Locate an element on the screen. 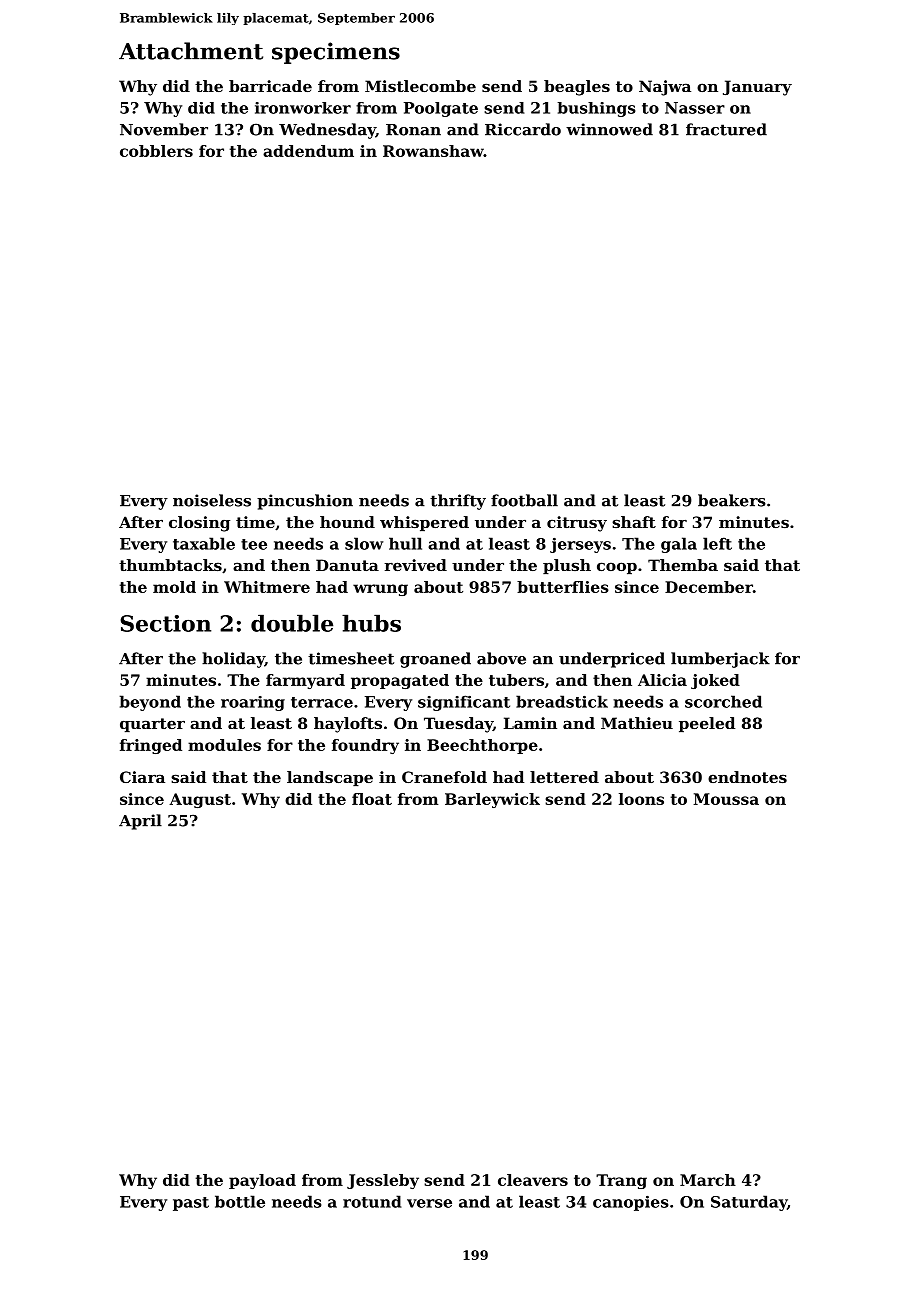 This screenshot has height=1308, width=924. bottle is located at coordinates (240, 1201).
